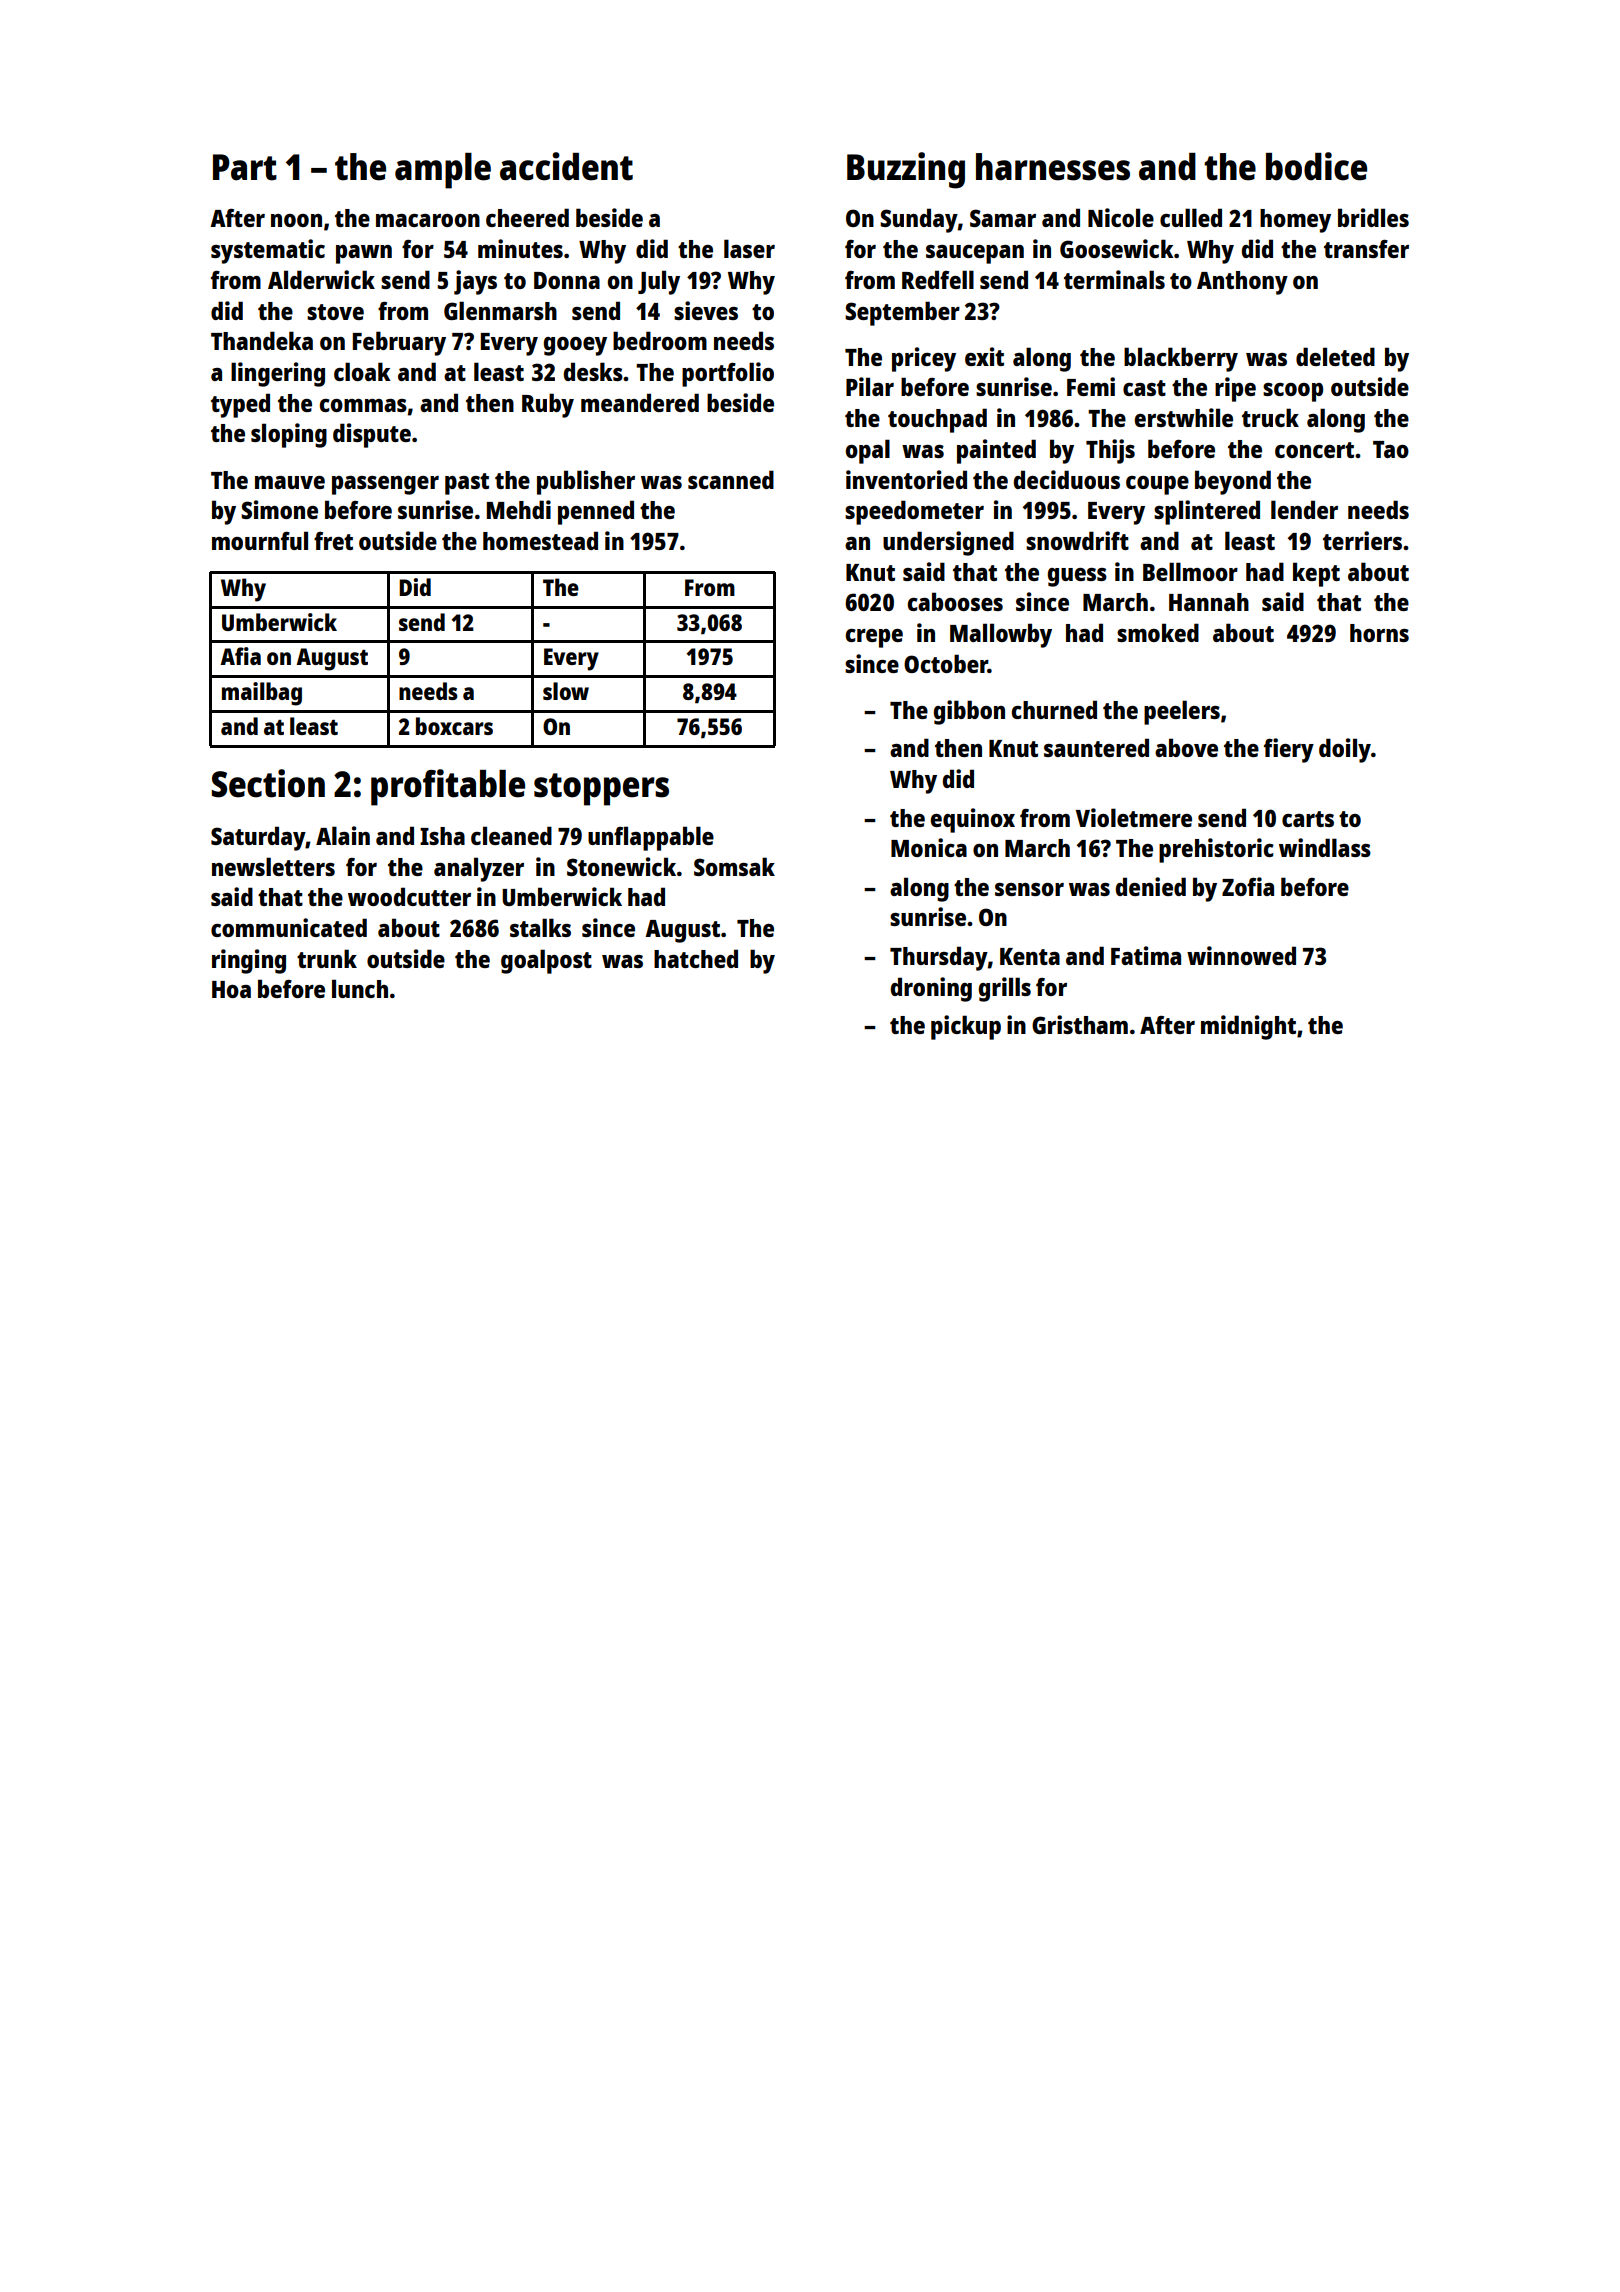 This document has height=2292, width=1620. What do you see at coordinates (867, 451) in the document?
I see `opal` at bounding box center [867, 451].
